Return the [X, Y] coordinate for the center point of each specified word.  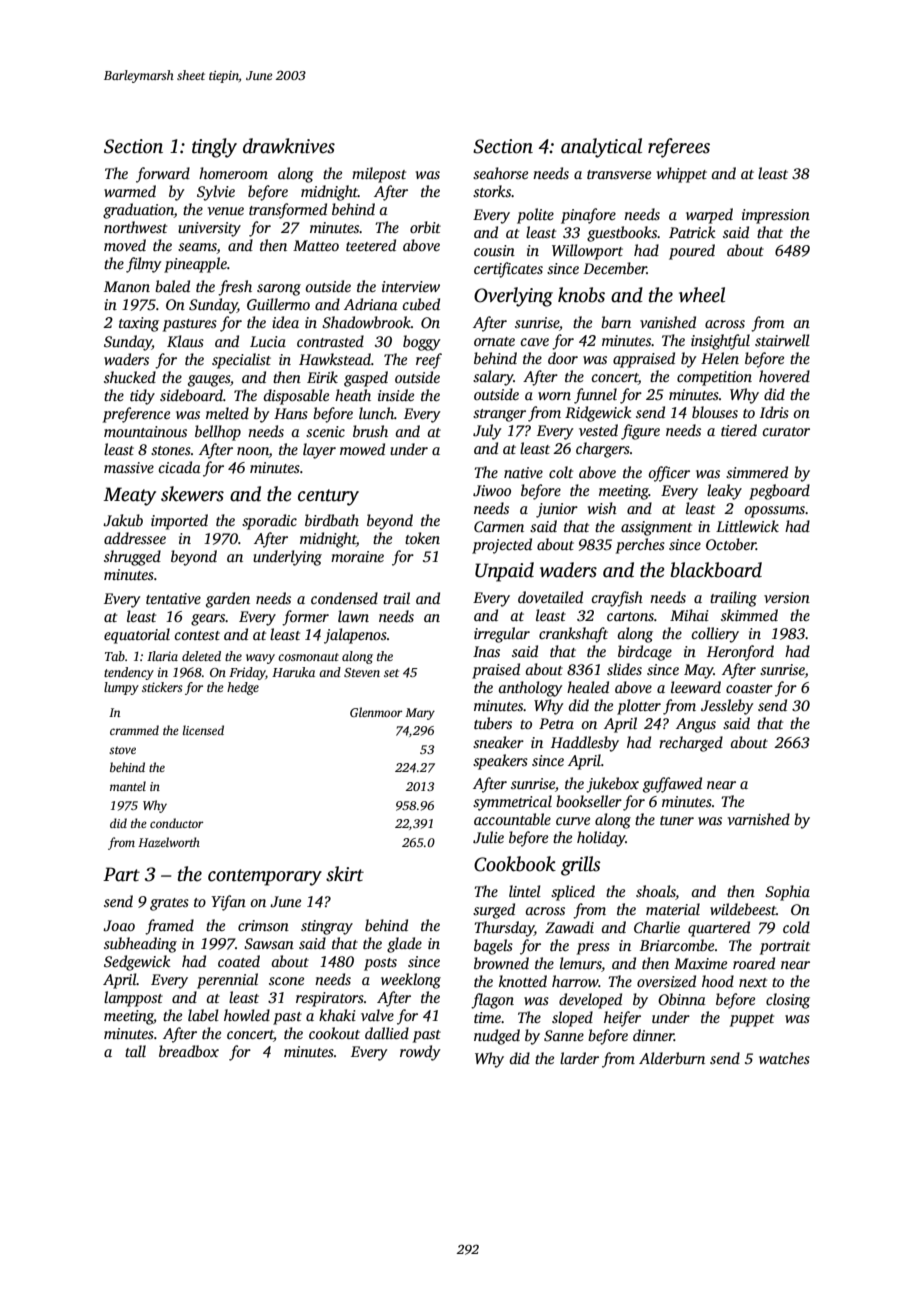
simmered [757, 472]
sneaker [498, 742]
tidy [142, 397]
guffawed [672, 785]
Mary [420, 714]
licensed [203, 730]
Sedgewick [137, 963]
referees [679, 148]
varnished [758, 819]
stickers [162, 687]
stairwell [782, 340]
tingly [214, 148]
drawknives [289, 146]
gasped [366, 379]
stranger [499, 415]
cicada [179, 467]
